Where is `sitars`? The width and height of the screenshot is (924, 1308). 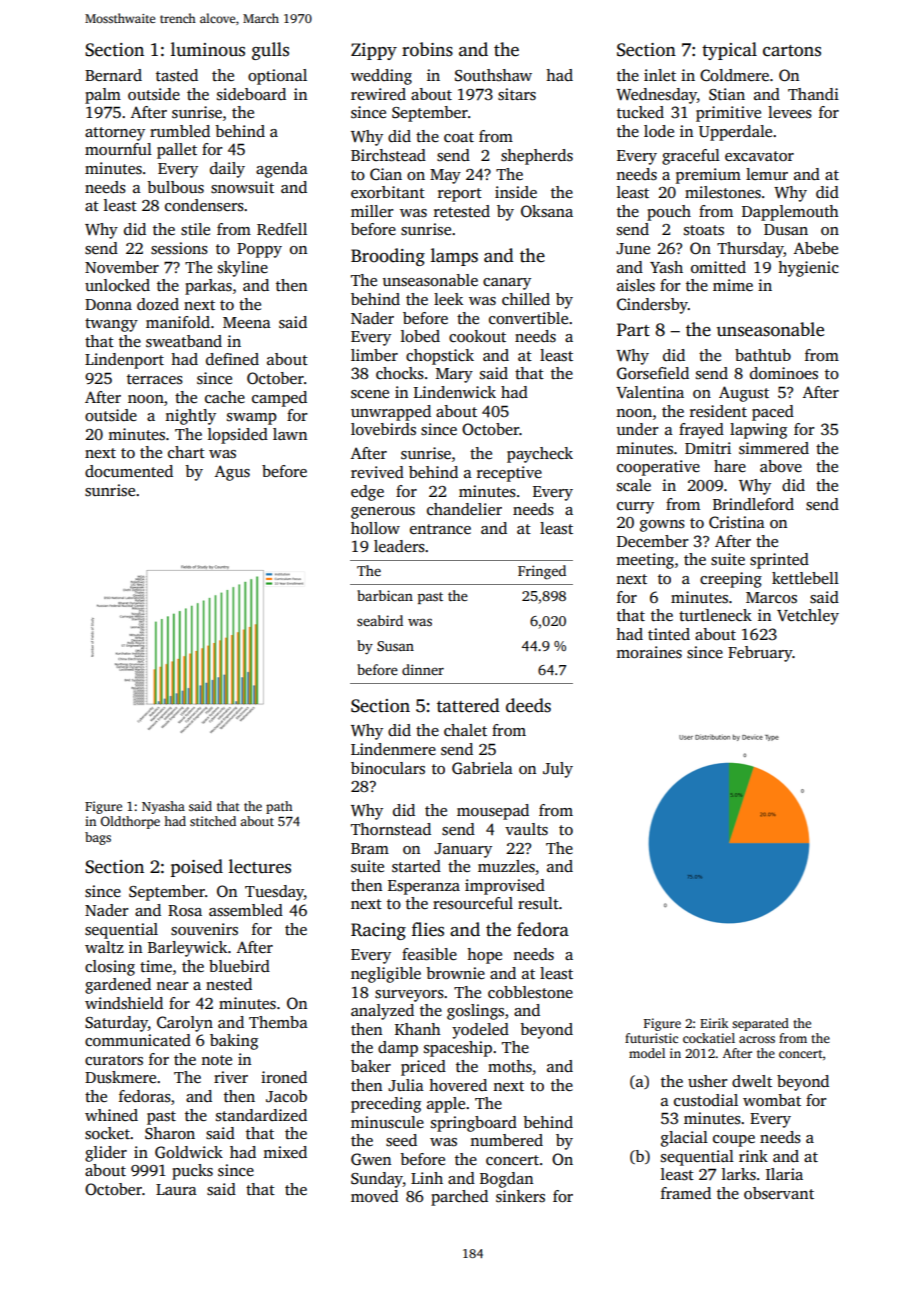 sitars is located at coordinates (517, 94).
